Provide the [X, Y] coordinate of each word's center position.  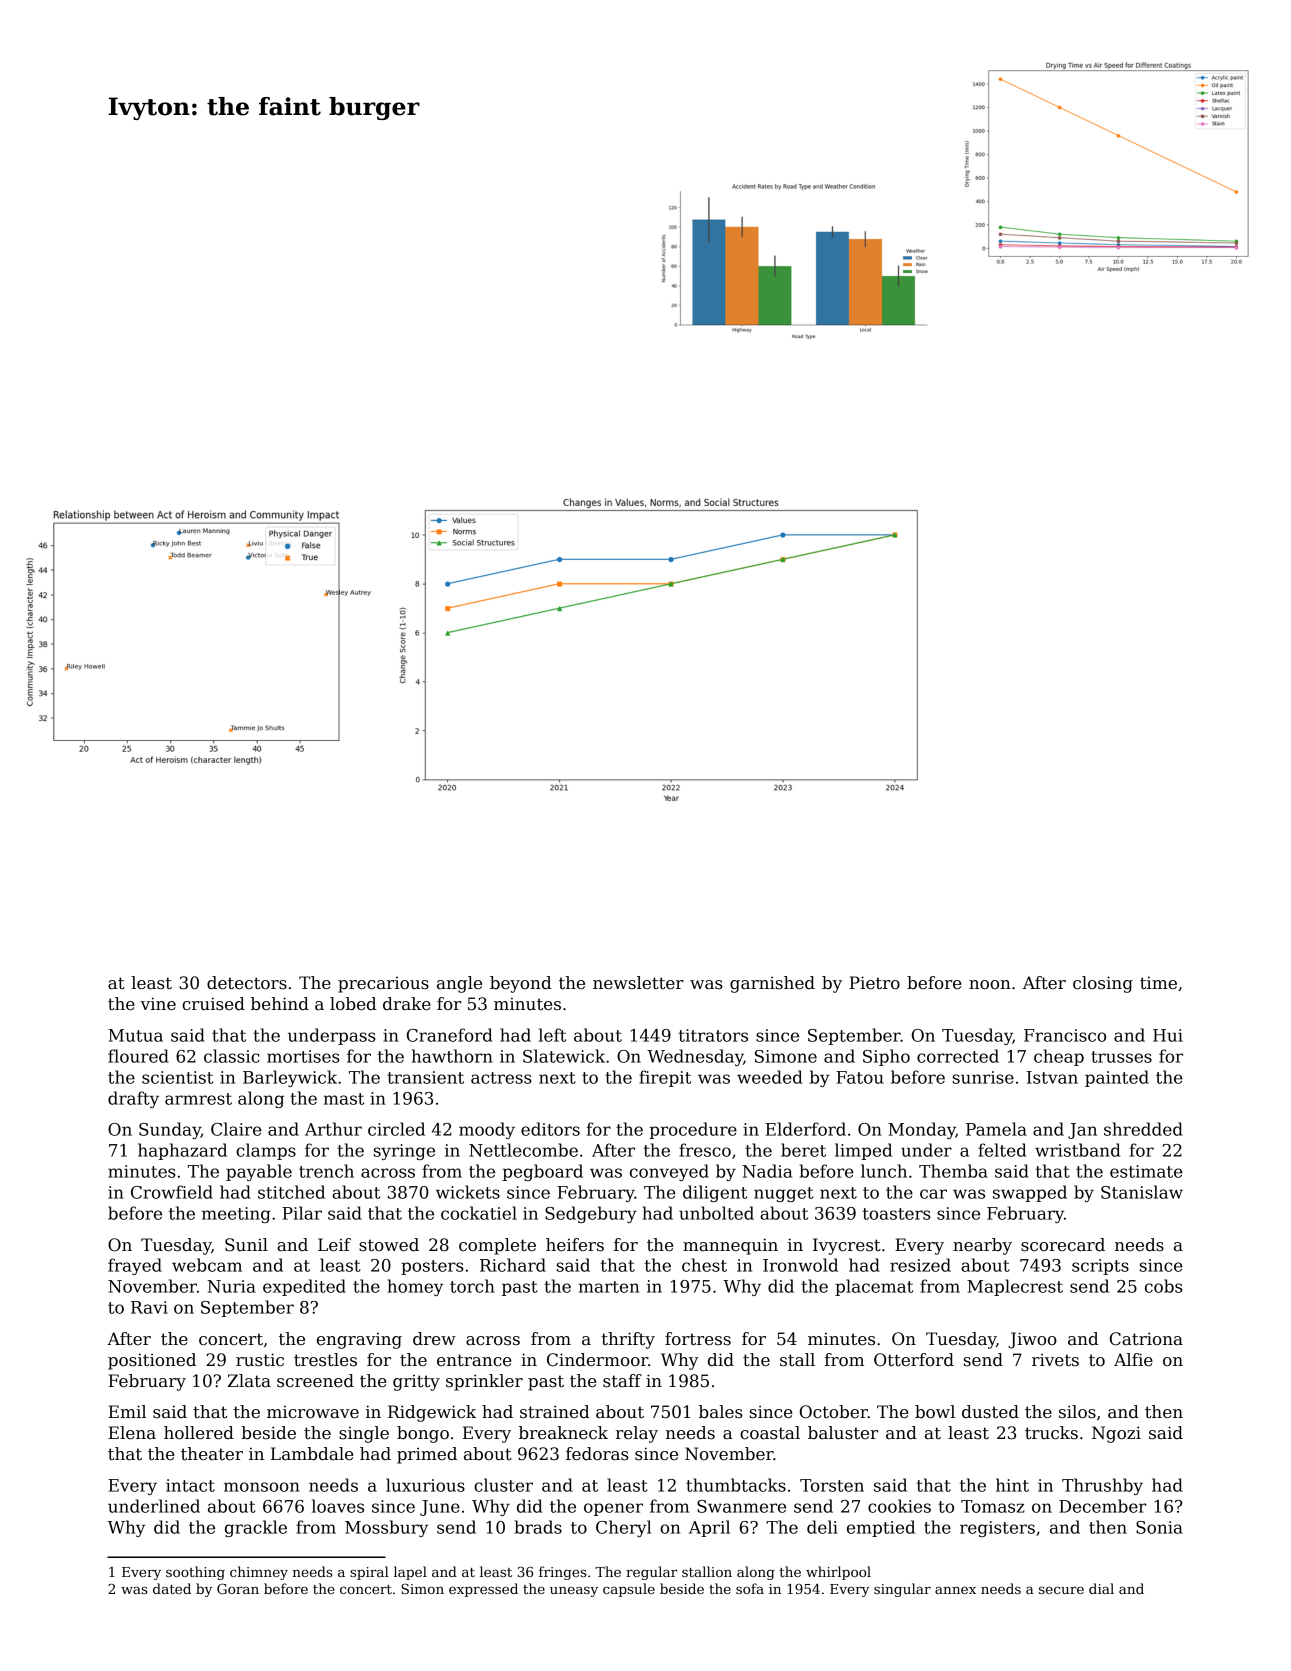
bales [721, 1412]
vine [158, 1004]
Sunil [246, 1245]
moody [487, 1130]
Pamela [996, 1129]
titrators [713, 1035]
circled [396, 1129]
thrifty [628, 1340]
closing [1103, 984]
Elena [132, 1433]
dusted [990, 1412]
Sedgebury [591, 1214]
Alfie [1133, 1360]
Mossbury [386, 1528]
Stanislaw [1142, 1192]
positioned [152, 1361]
